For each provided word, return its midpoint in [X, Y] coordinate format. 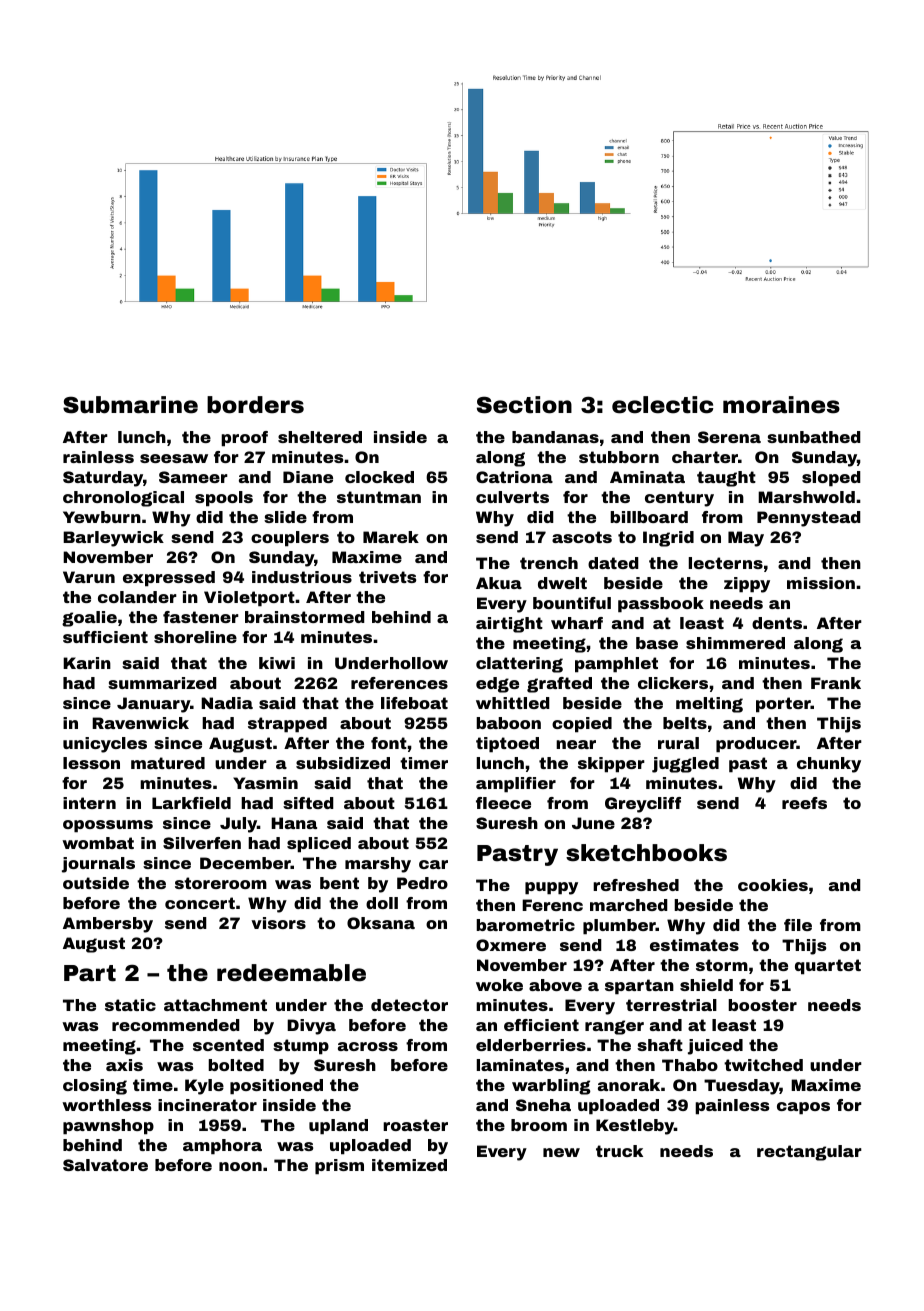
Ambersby [108, 925]
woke [499, 985]
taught [726, 479]
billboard [649, 517]
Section [524, 405]
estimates [694, 945]
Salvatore [105, 1165]
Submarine [130, 405]
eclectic [662, 405]
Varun [89, 577]
